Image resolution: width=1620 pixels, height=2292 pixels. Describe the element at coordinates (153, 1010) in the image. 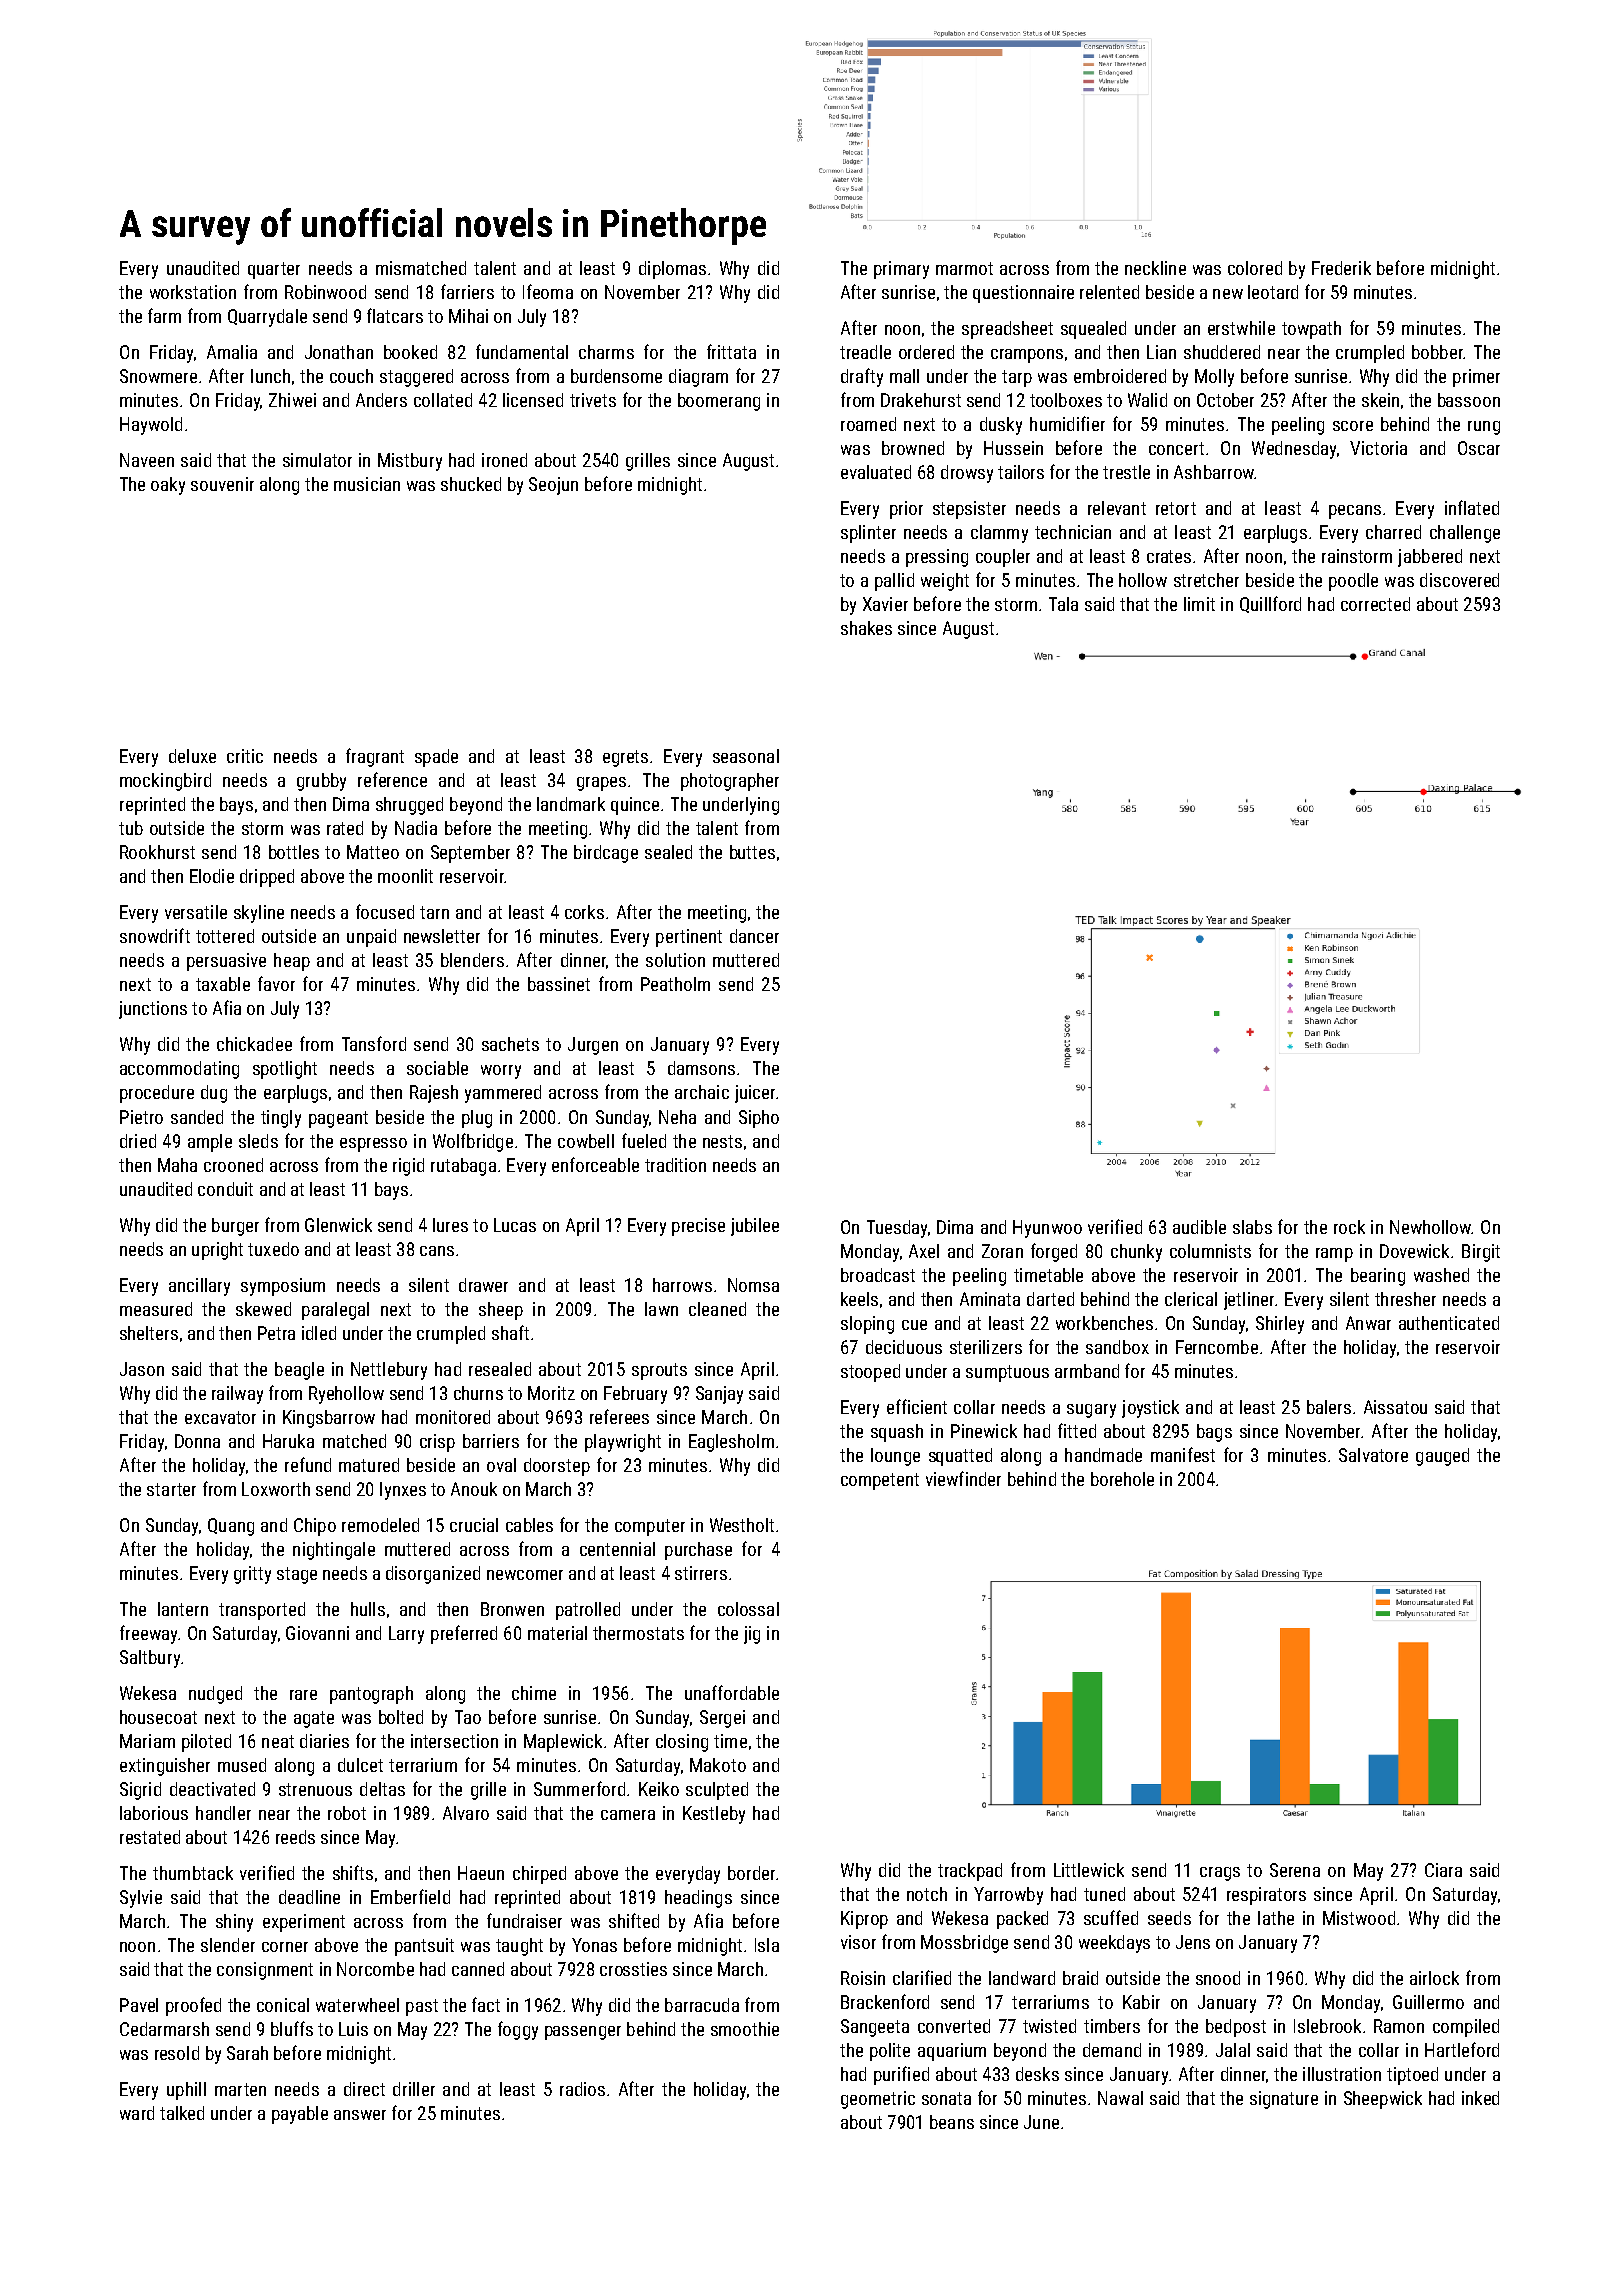

I see `junctions` at that location.
